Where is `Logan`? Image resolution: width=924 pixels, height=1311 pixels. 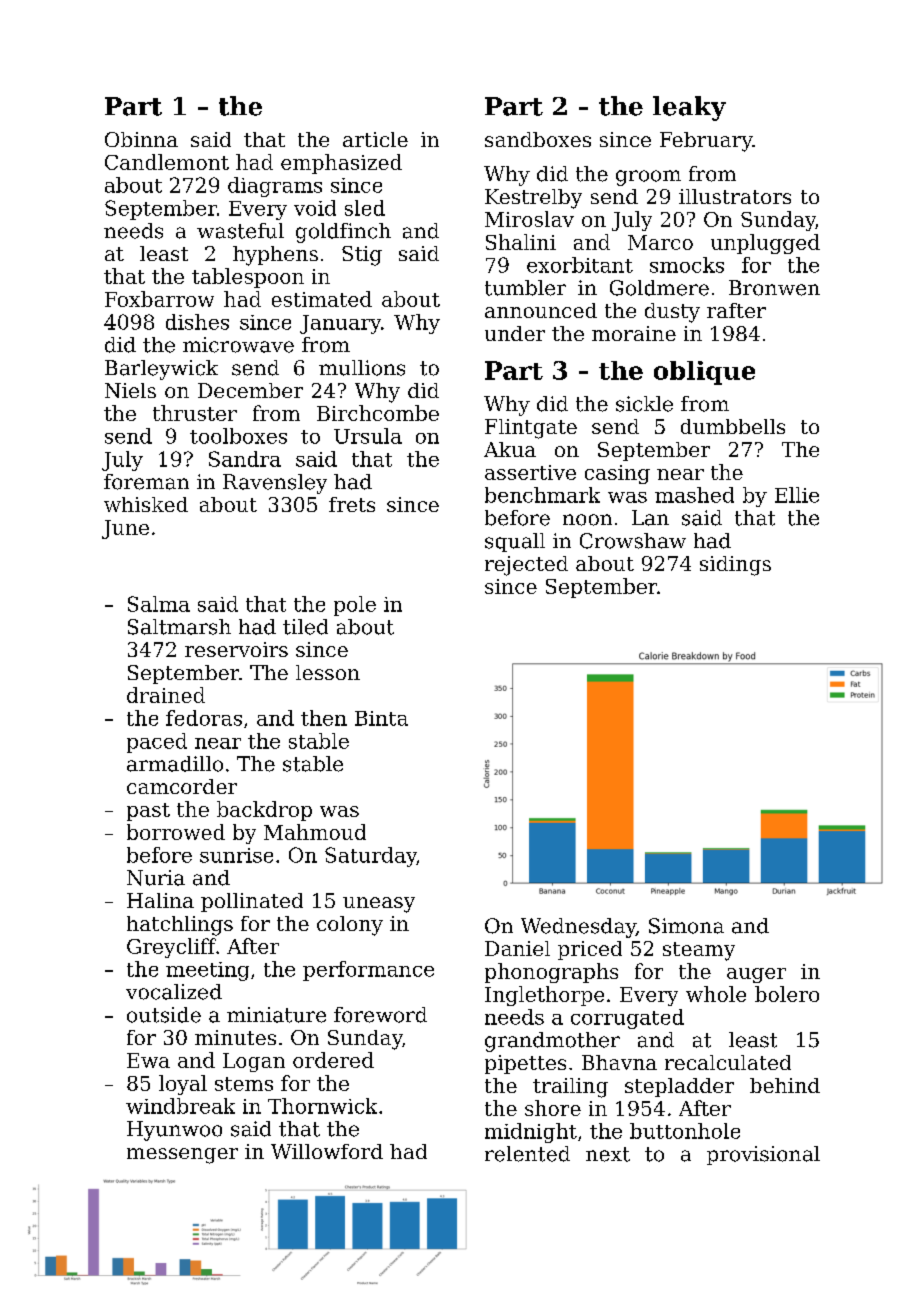 Logan is located at coordinates (254, 1062).
